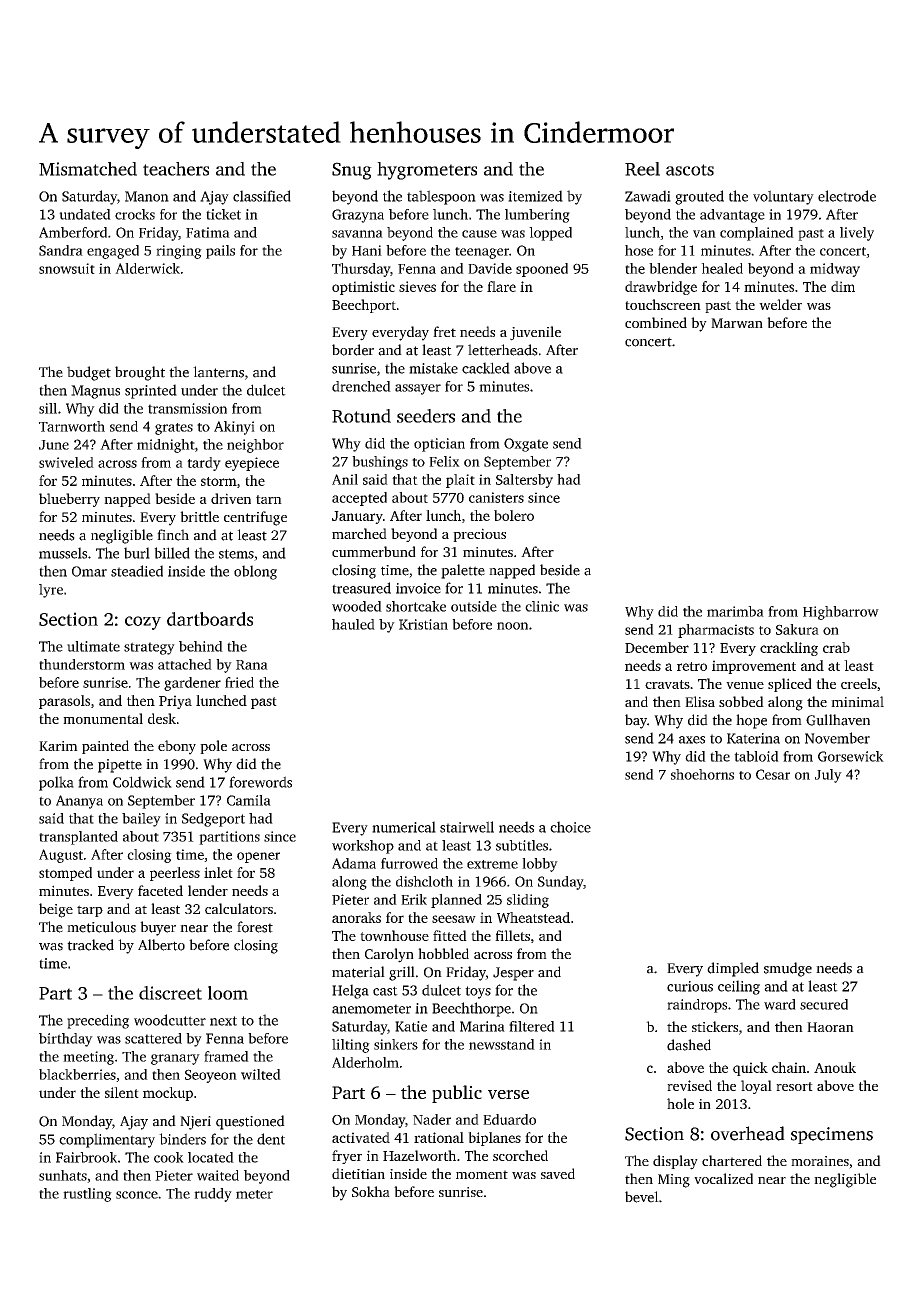 This screenshot has width=924, height=1308. Describe the element at coordinates (535, 196) in the screenshot. I see `itemized` at that location.
